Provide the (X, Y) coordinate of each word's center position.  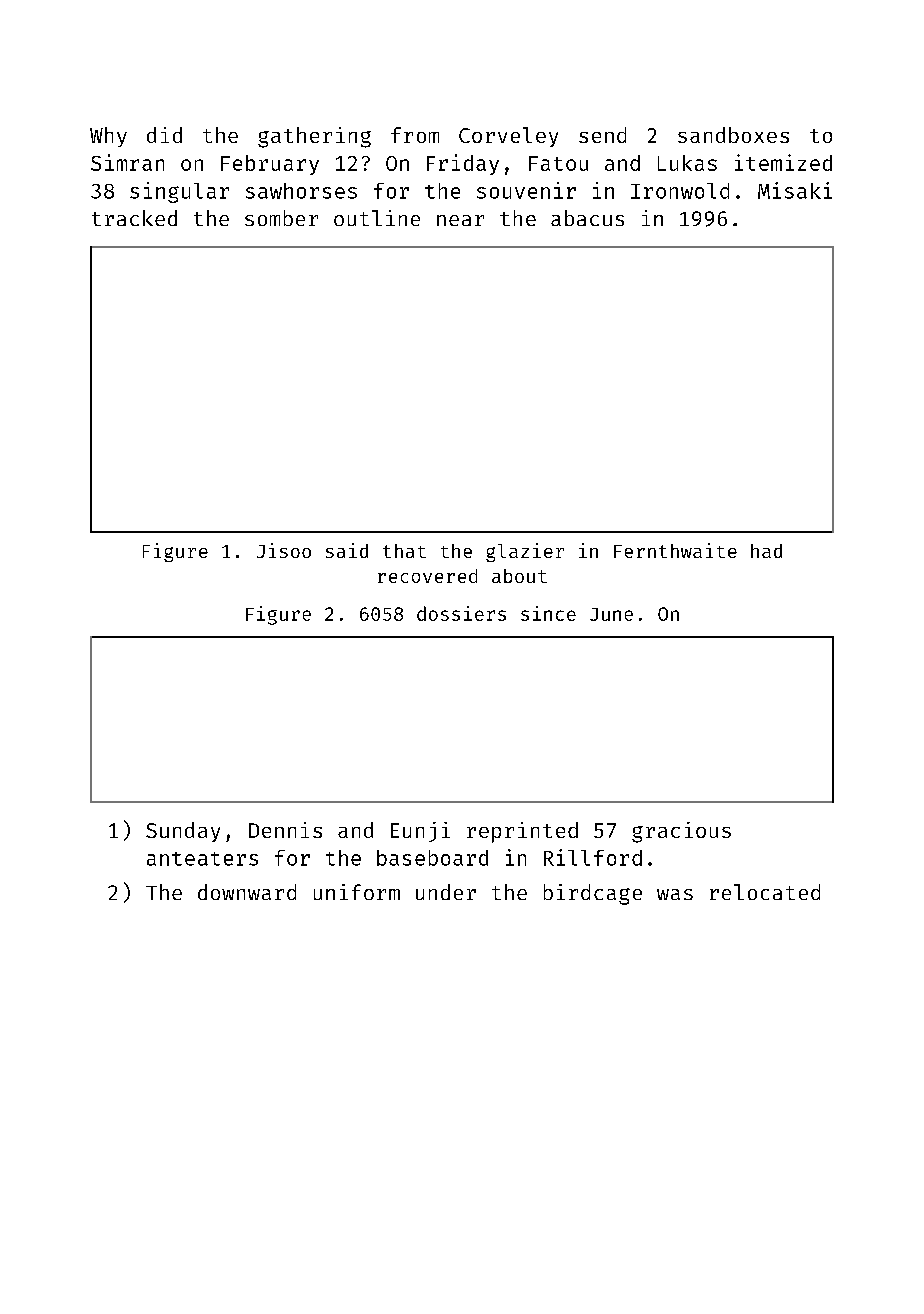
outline (377, 218)
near (460, 220)
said (347, 550)
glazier (525, 552)
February (270, 165)
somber (281, 218)
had (766, 551)
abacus (587, 218)
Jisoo (284, 550)
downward (247, 892)
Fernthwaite (675, 550)
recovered (427, 576)
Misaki (795, 190)
